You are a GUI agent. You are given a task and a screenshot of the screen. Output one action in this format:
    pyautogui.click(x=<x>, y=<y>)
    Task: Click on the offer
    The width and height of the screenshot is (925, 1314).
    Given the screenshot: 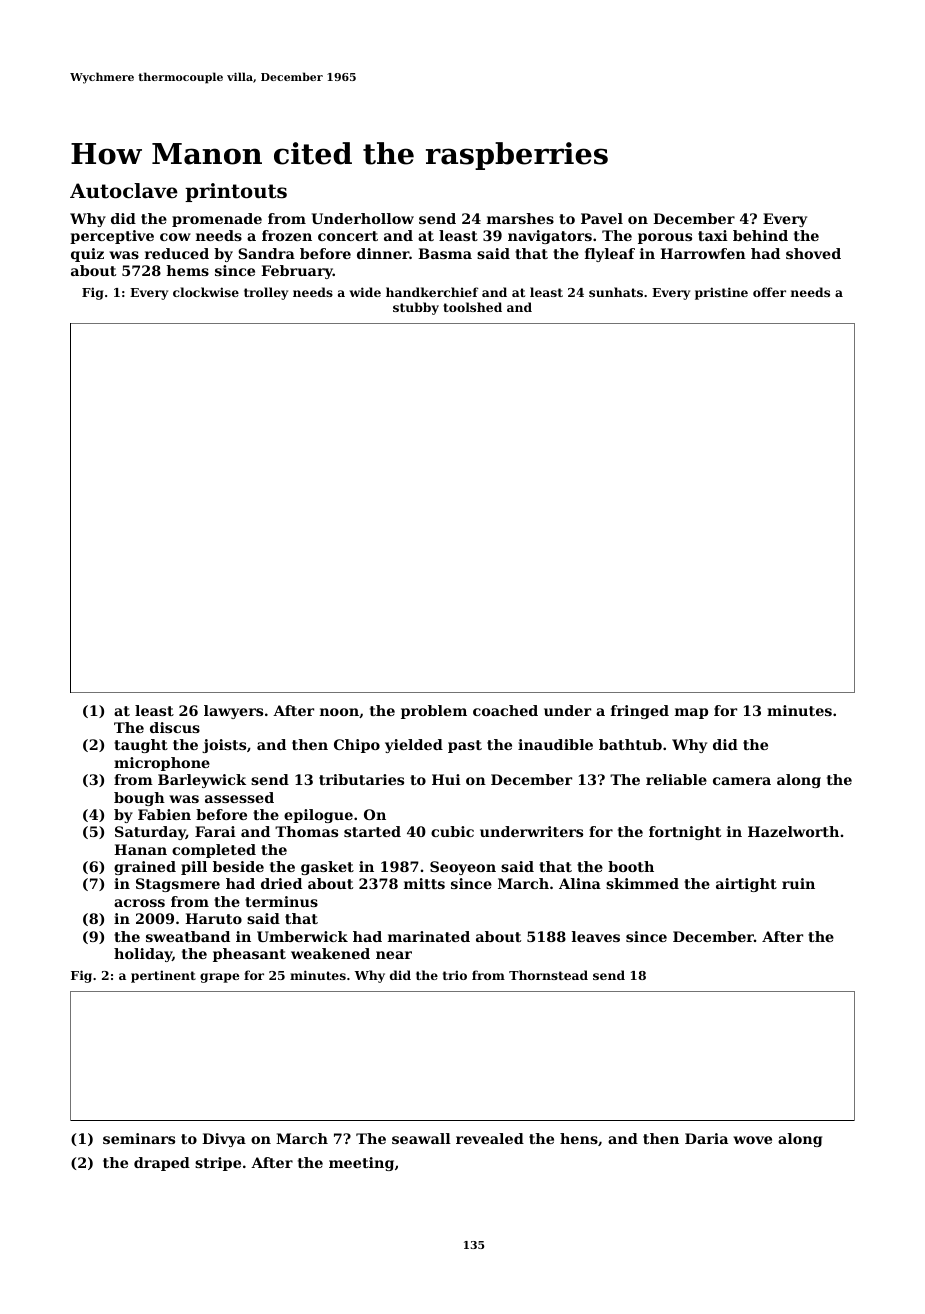 What is the action you would take?
    pyautogui.click(x=769, y=292)
